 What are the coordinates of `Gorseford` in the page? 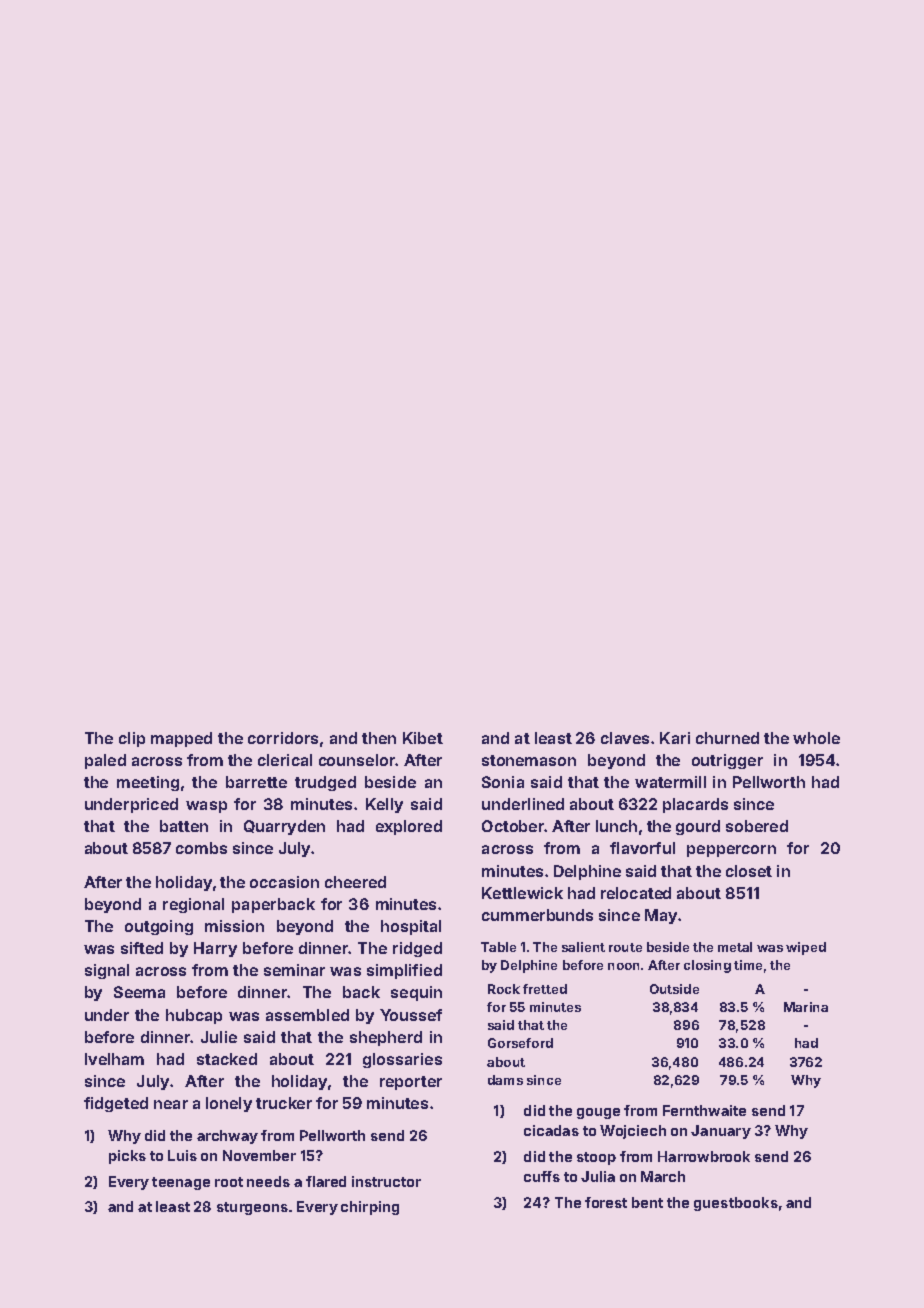 It's located at (520, 1043).
